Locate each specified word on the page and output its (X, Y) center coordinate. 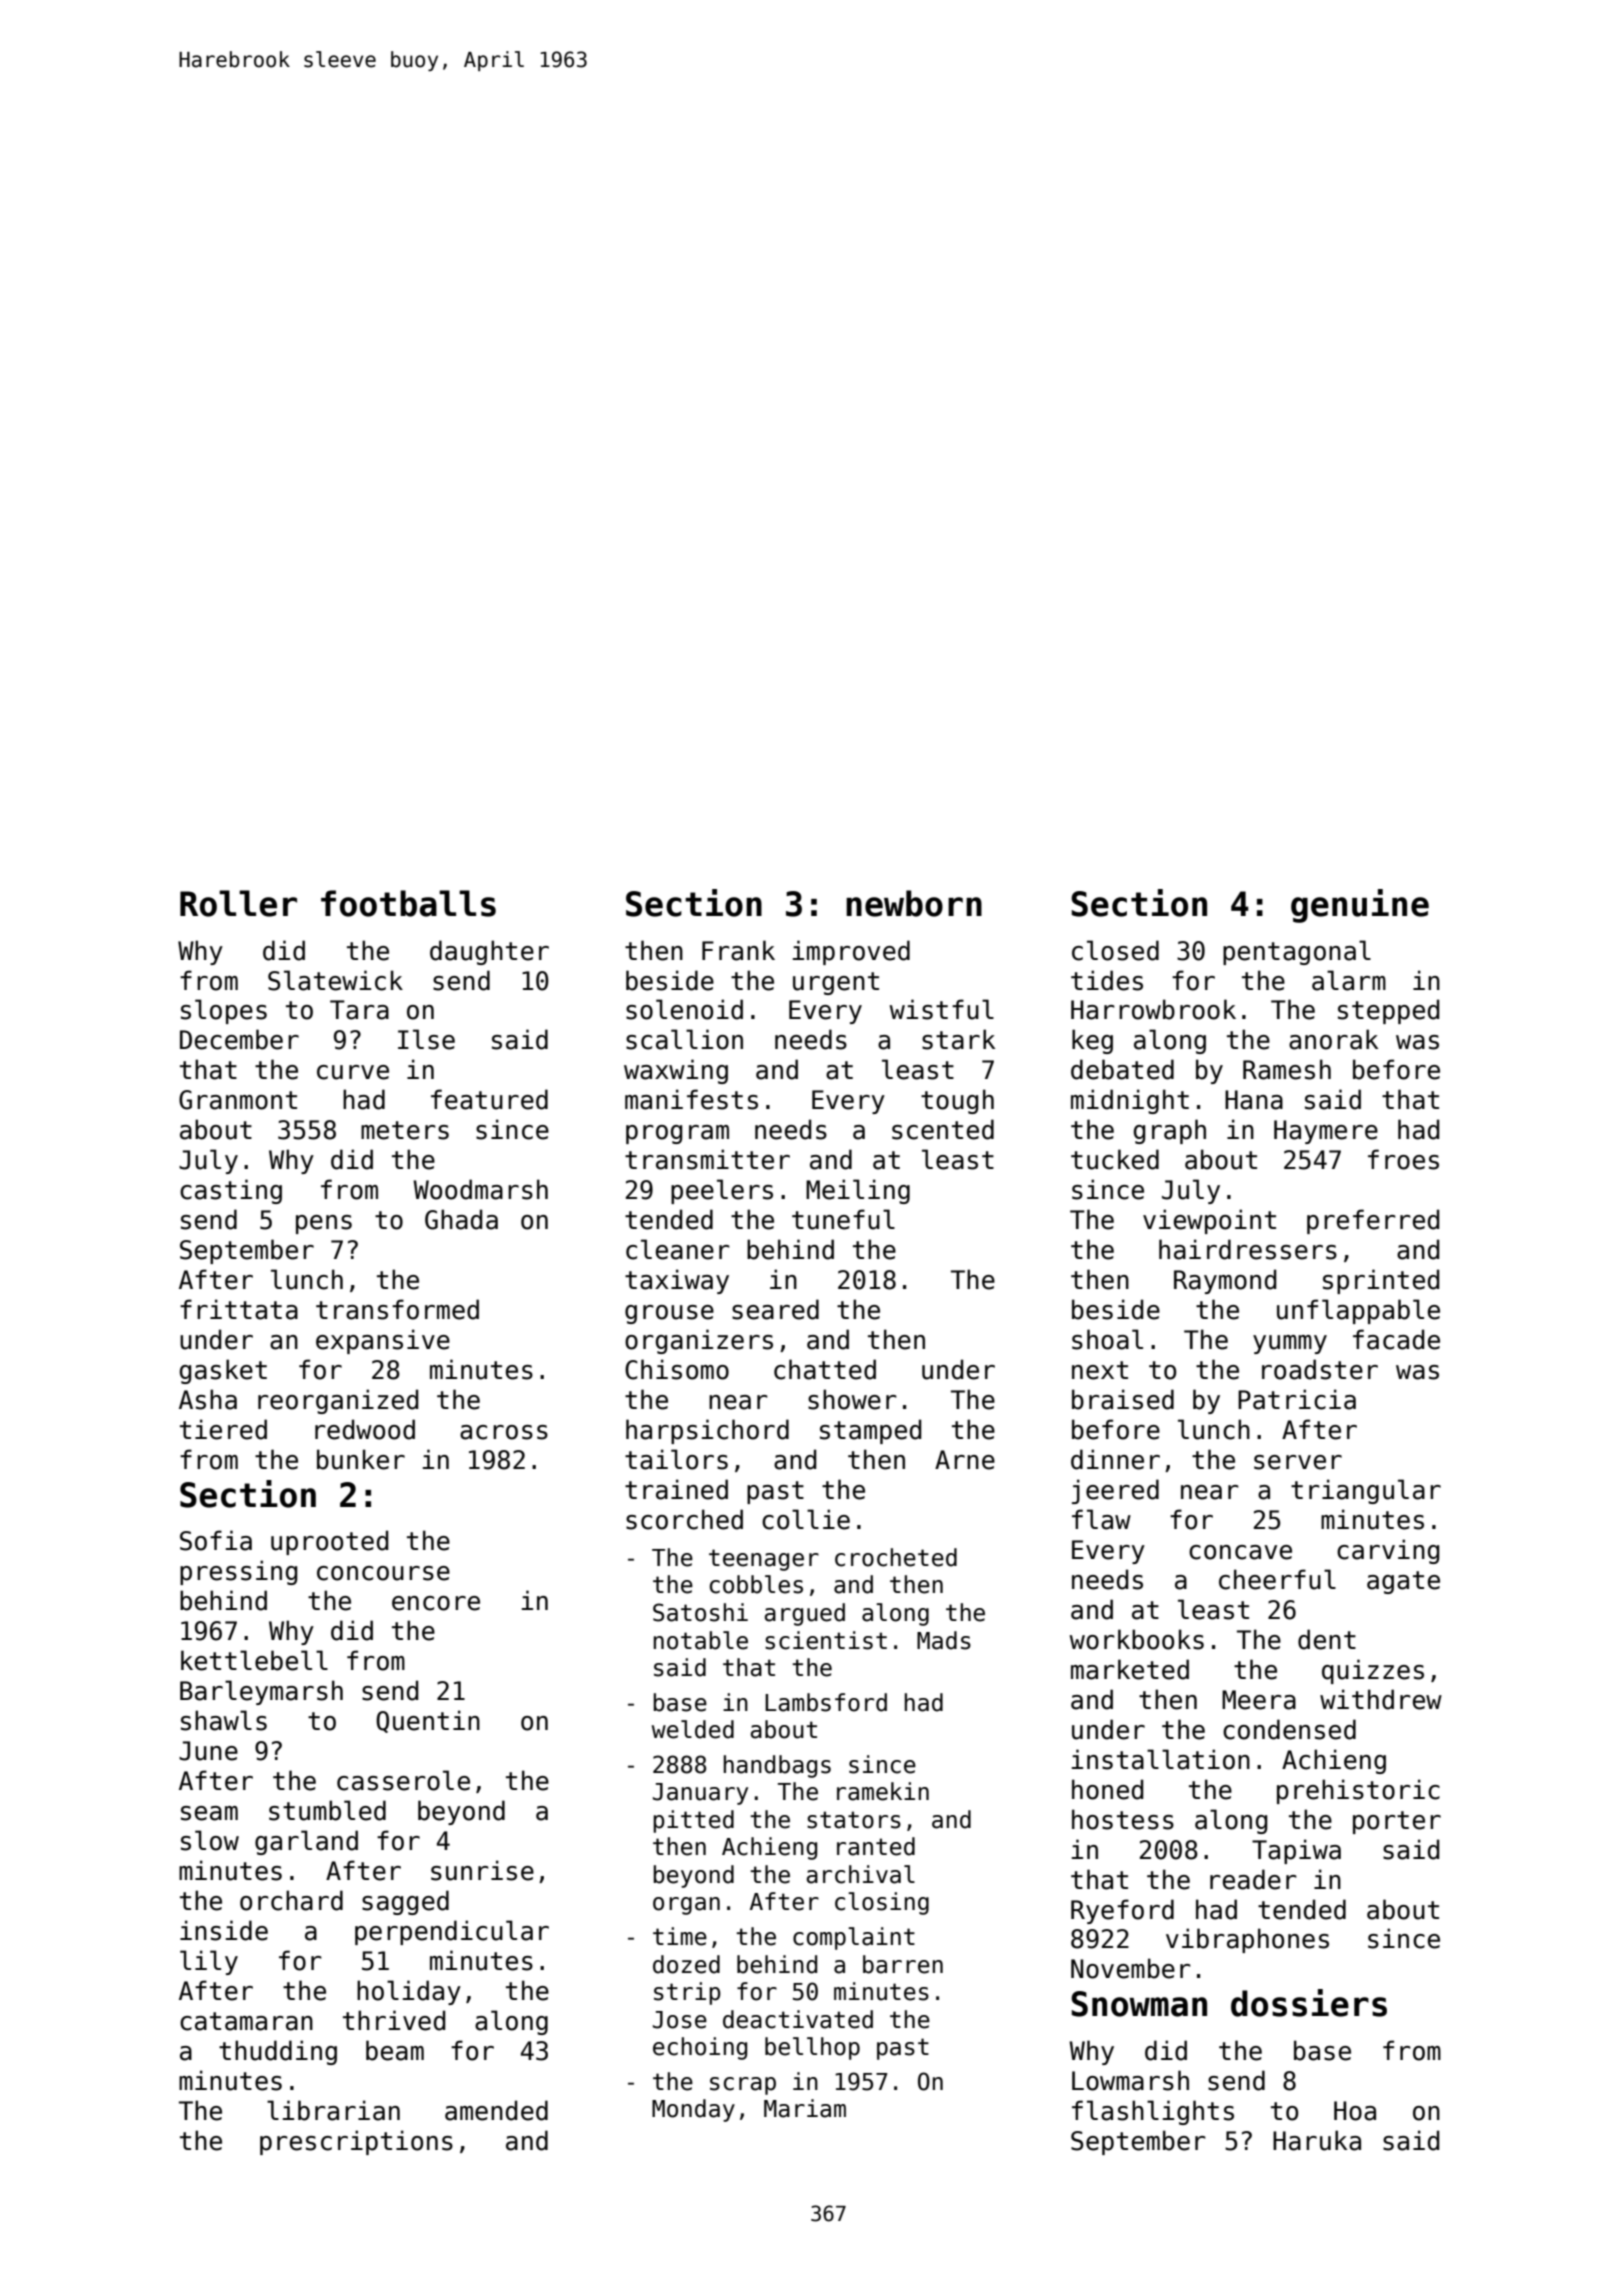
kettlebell (254, 1660)
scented (943, 1129)
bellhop (812, 2048)
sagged (405, 1902)
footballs (408, 903)
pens (324, 1224)
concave (1240, 1552)
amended (496, 2110)
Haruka (1317, 2140)
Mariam (805, 2108)
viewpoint (1209, 1221)
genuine (1360, 906)
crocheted (896, 1557)
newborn (914, 903)
